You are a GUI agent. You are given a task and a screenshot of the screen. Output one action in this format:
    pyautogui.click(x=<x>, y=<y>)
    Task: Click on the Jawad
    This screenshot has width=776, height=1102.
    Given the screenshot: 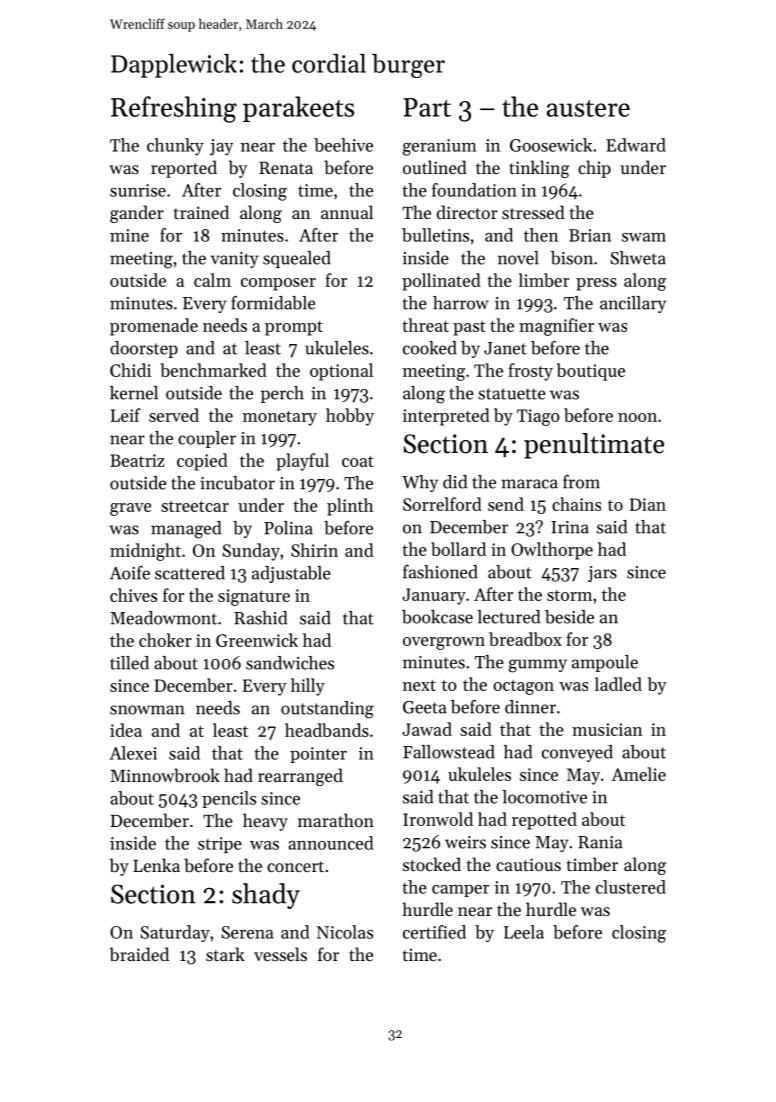 What is the action you would take?
    pyautogui.click(x=427, y=729)
